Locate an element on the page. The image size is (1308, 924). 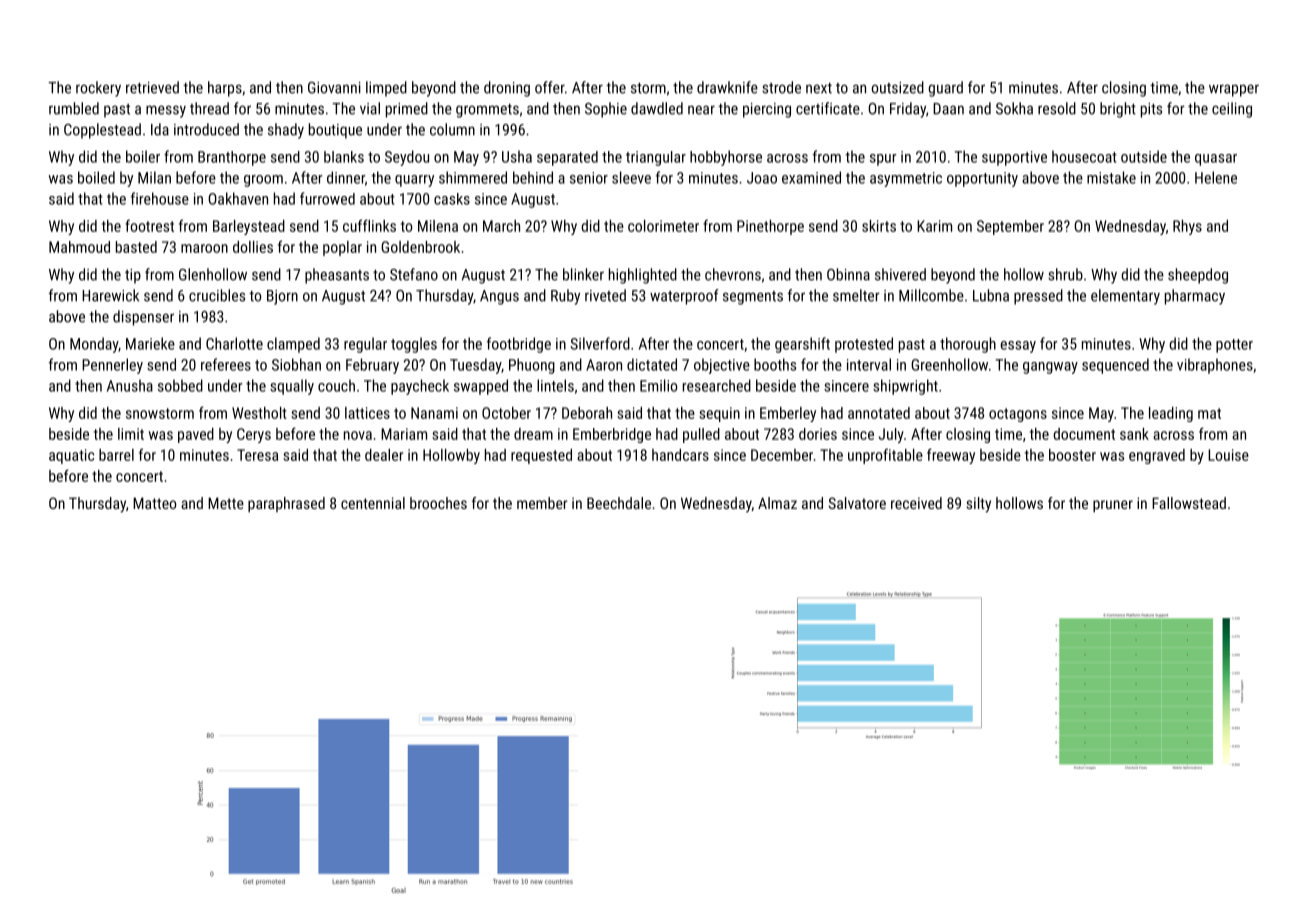
dispenser is located at coordinates (143, 318).
